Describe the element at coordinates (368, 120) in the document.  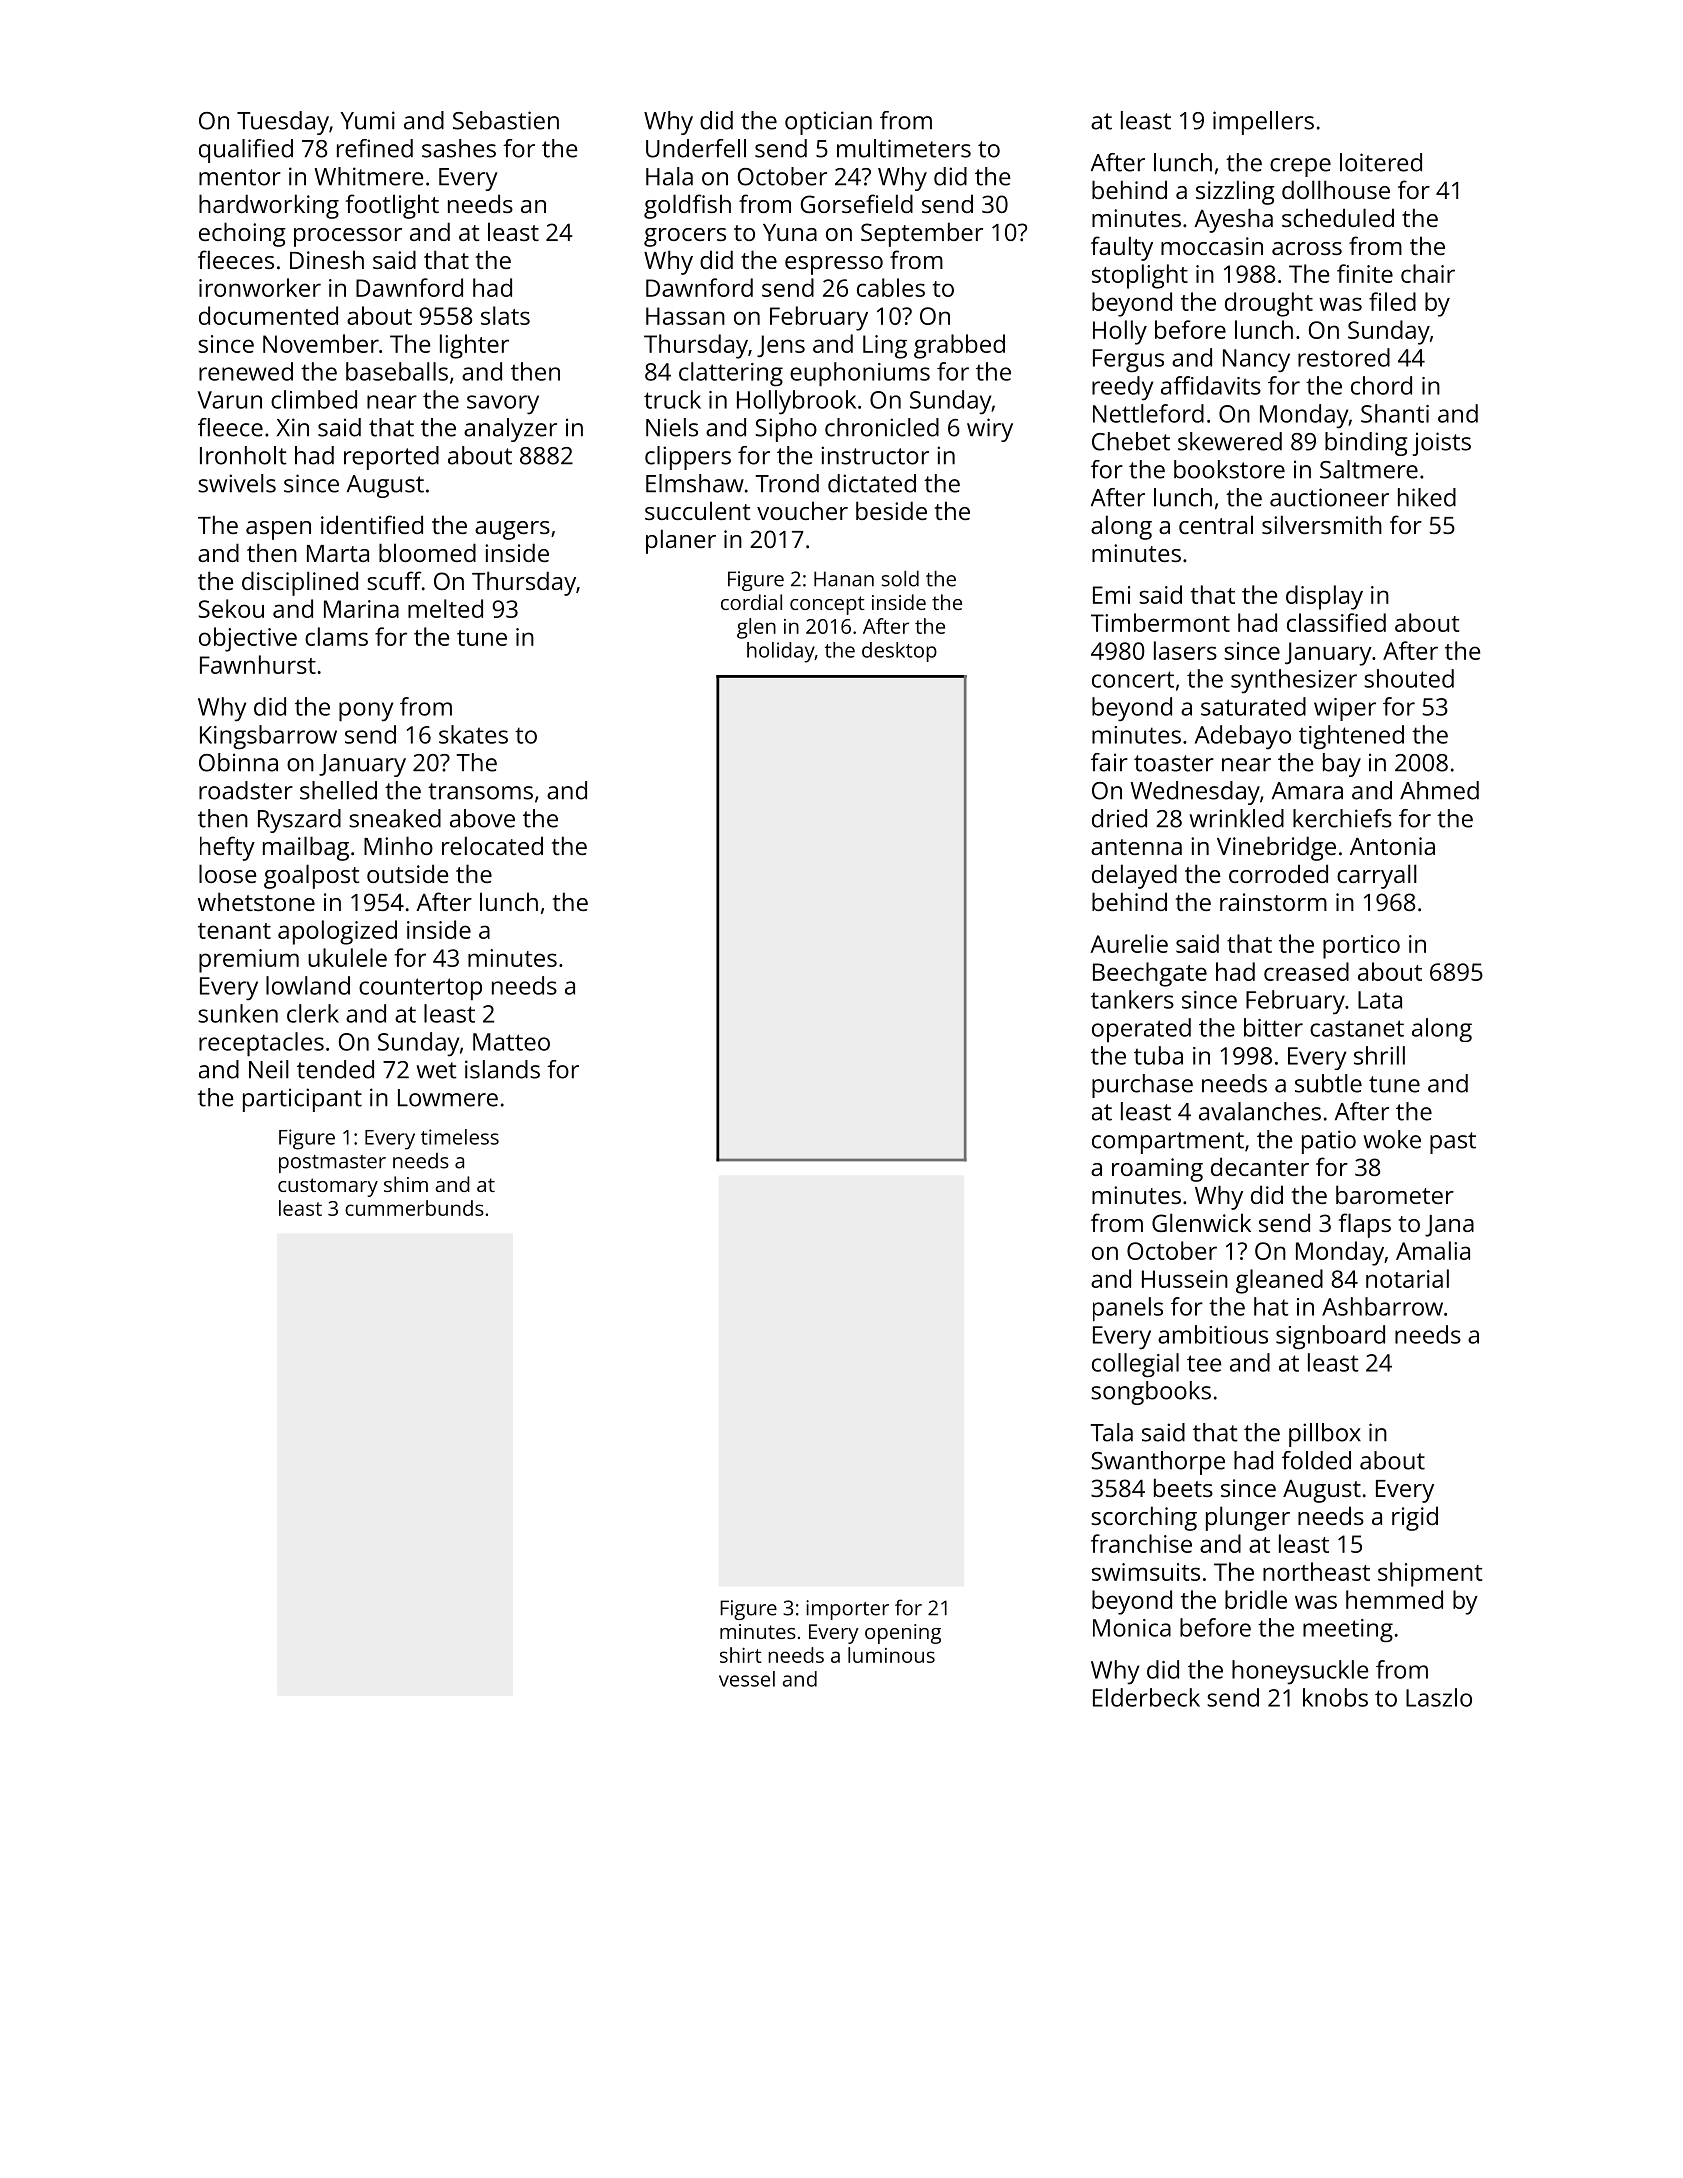
I see `Yumi` at that location.
